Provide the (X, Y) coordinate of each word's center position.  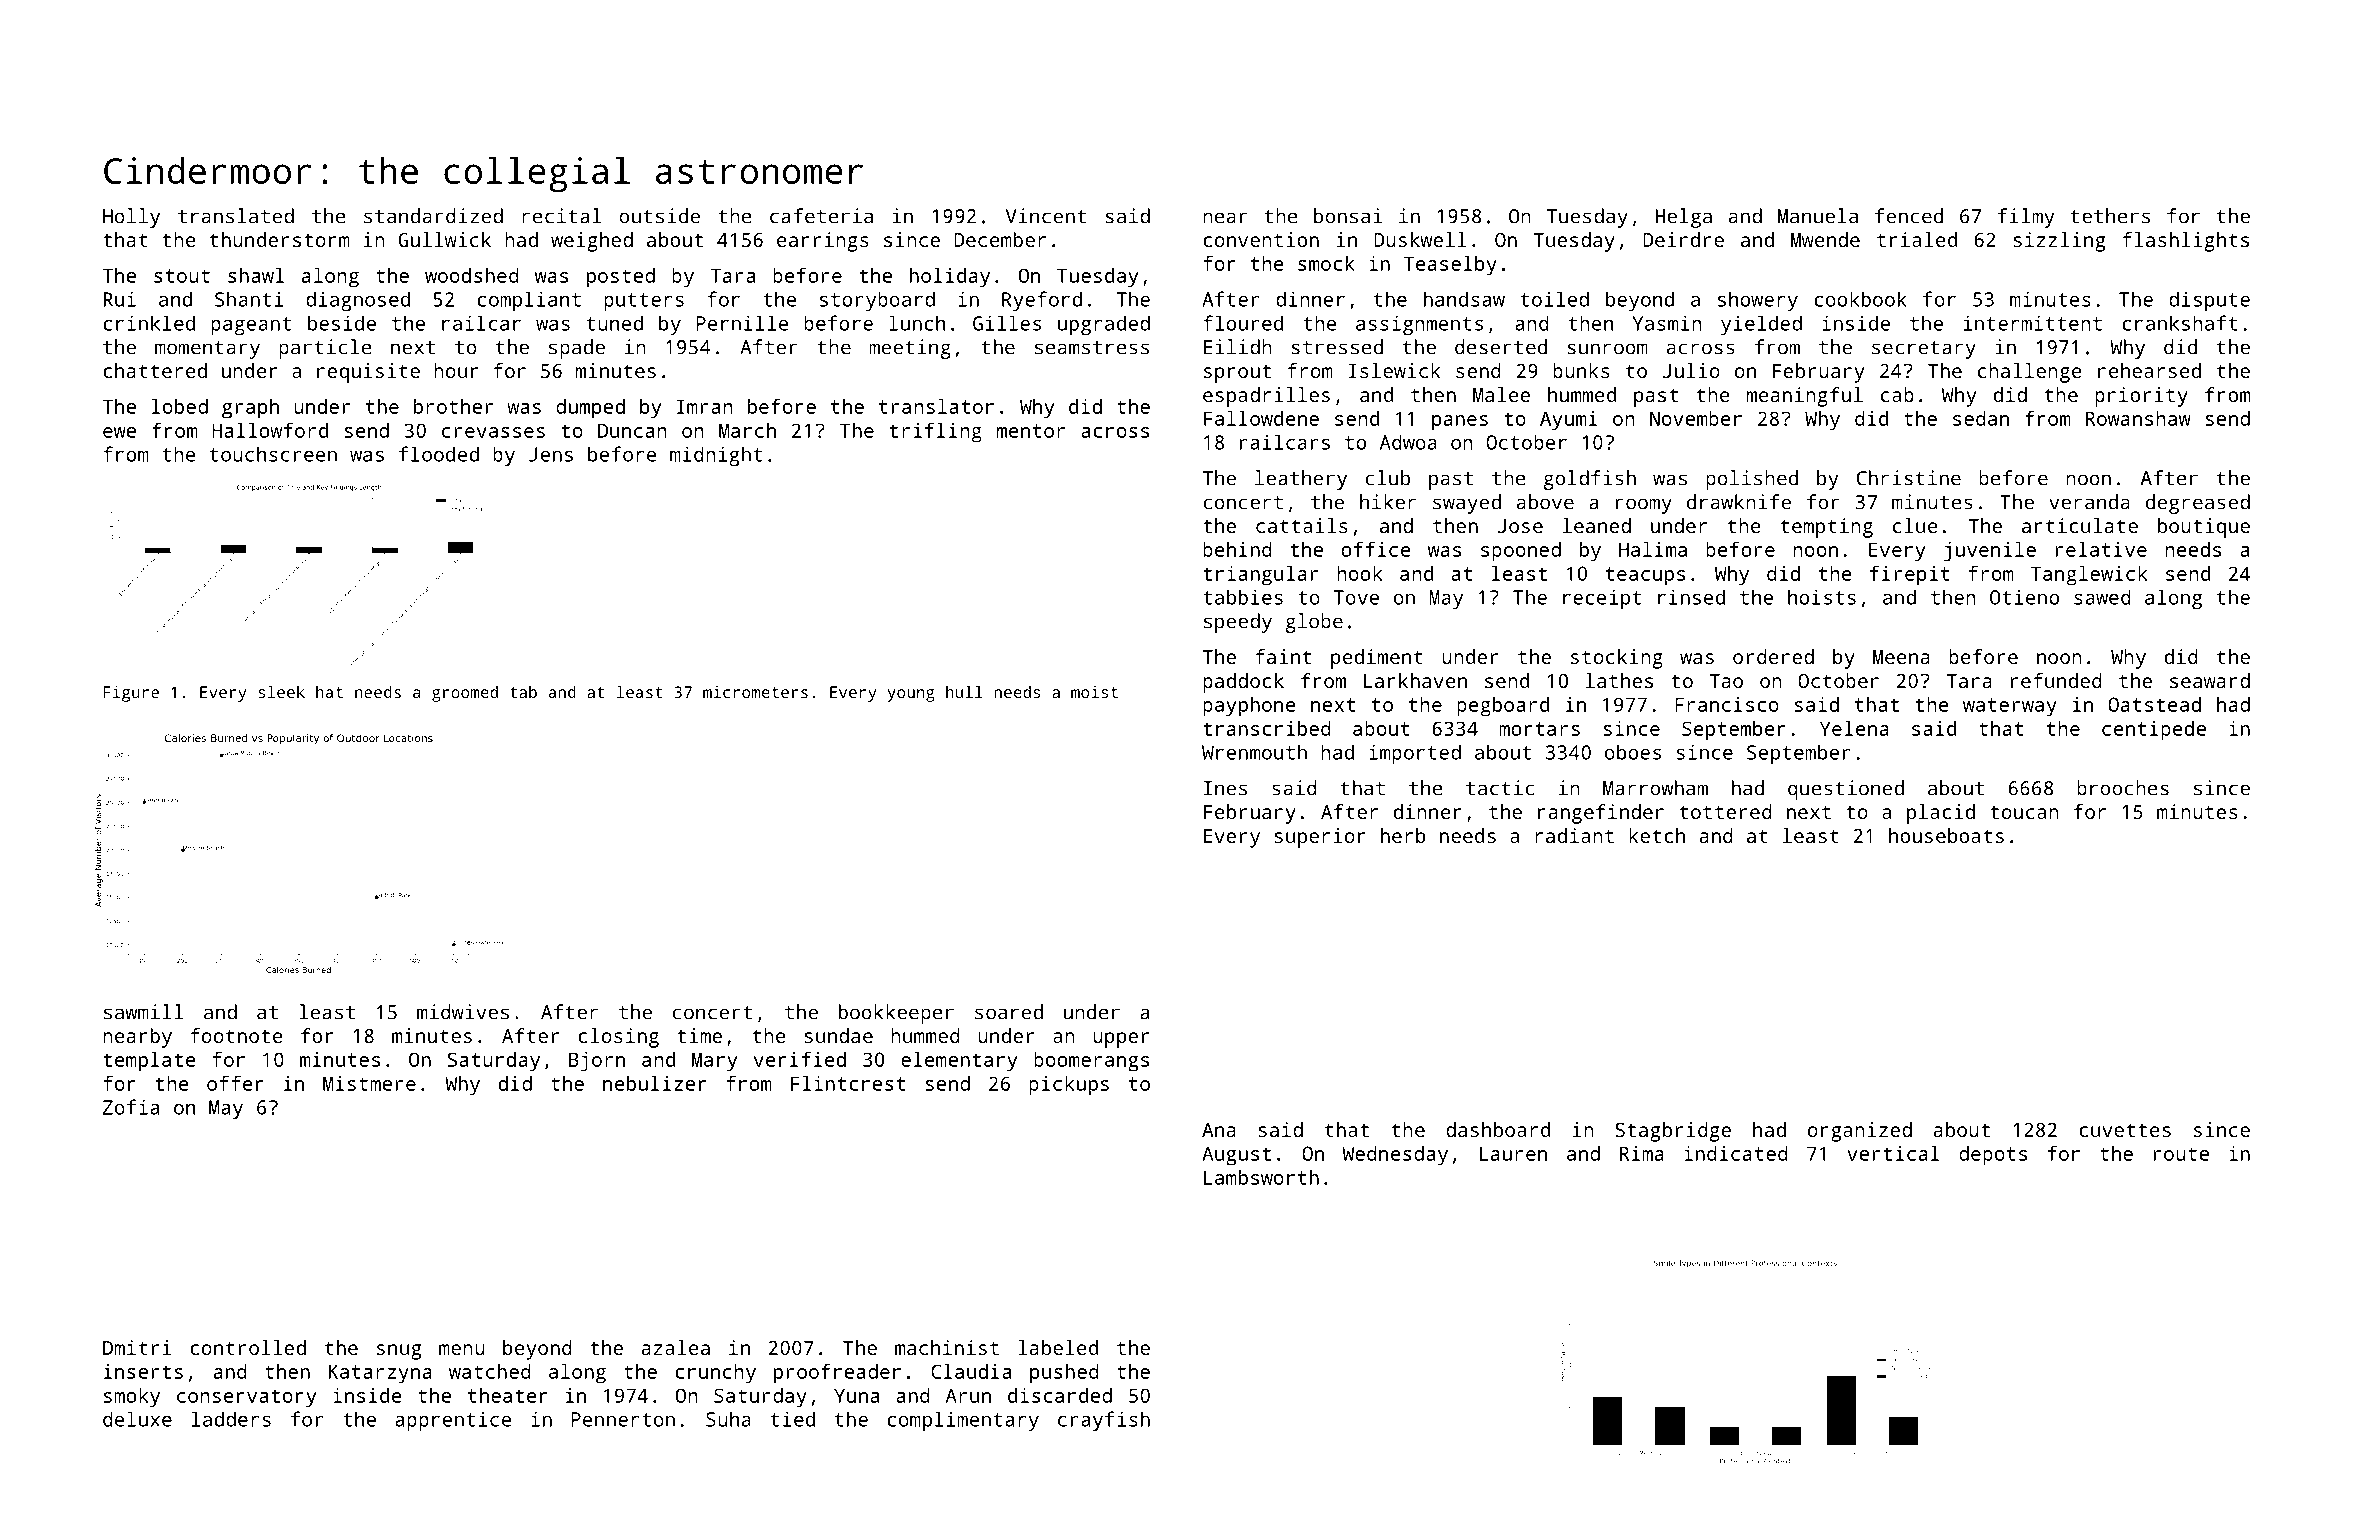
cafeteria (821, 216)
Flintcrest (848, 1083)
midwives (463, 1012)
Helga (1684, 218)
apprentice (453, 1421)
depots (1993, 1156)
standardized (433, 216)
